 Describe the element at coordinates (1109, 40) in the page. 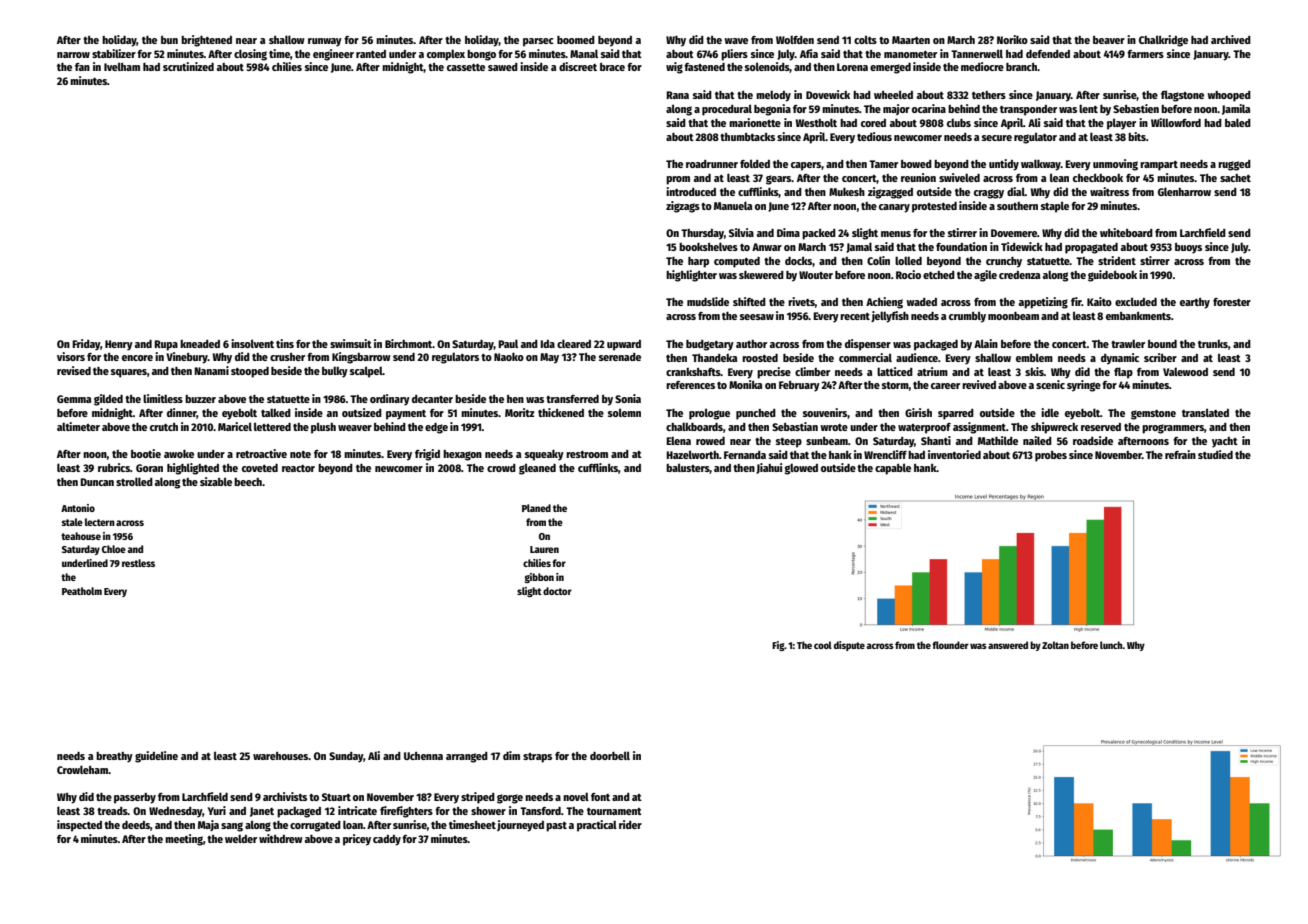

I see `beaver` at that location.
